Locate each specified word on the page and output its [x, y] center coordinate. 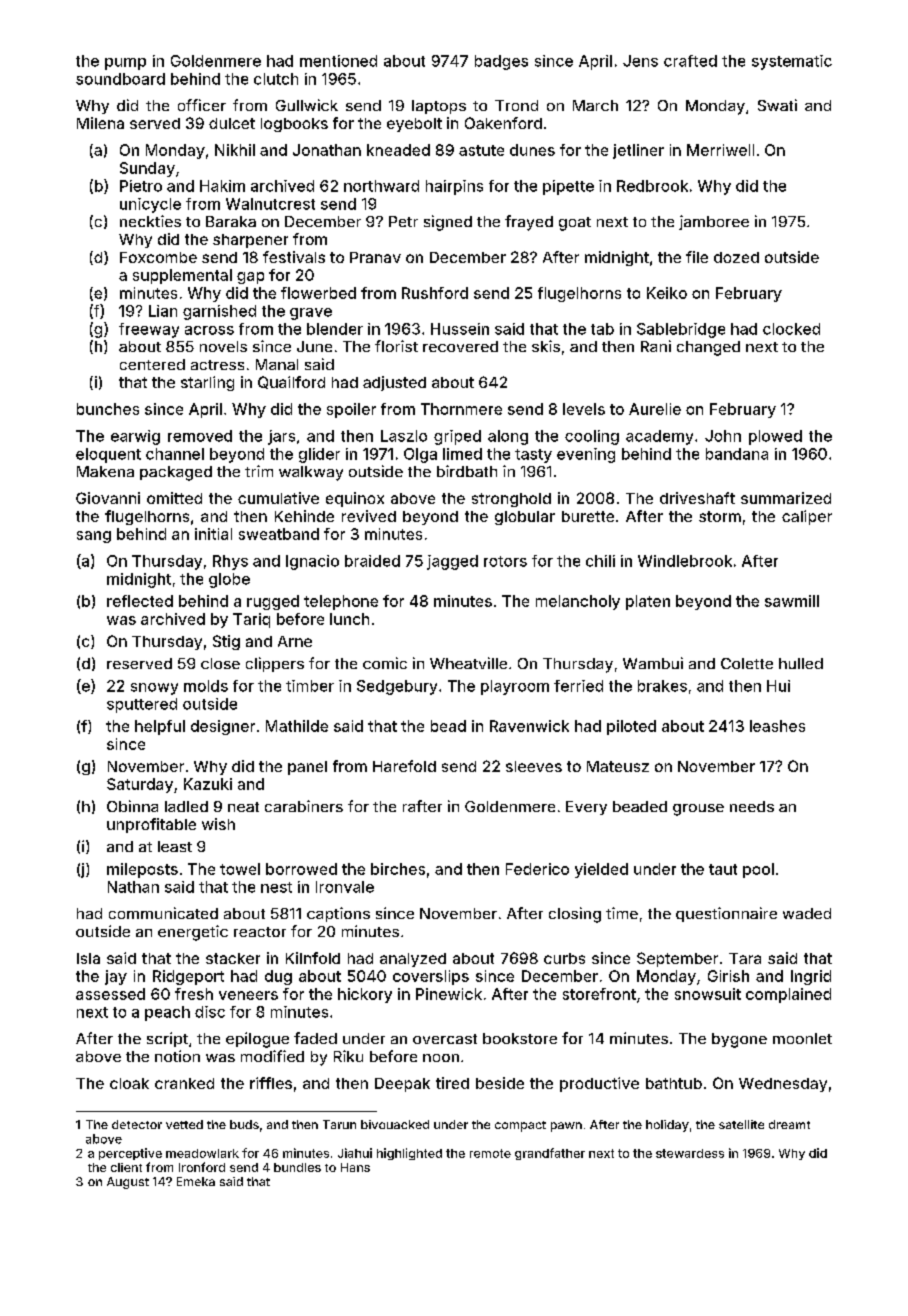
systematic [792, 62]
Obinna [132, 806]
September [677, 959]
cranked [184, 1083]
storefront [599, 994]
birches [398, 869]
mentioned [338, 61]
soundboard [120, 79]
